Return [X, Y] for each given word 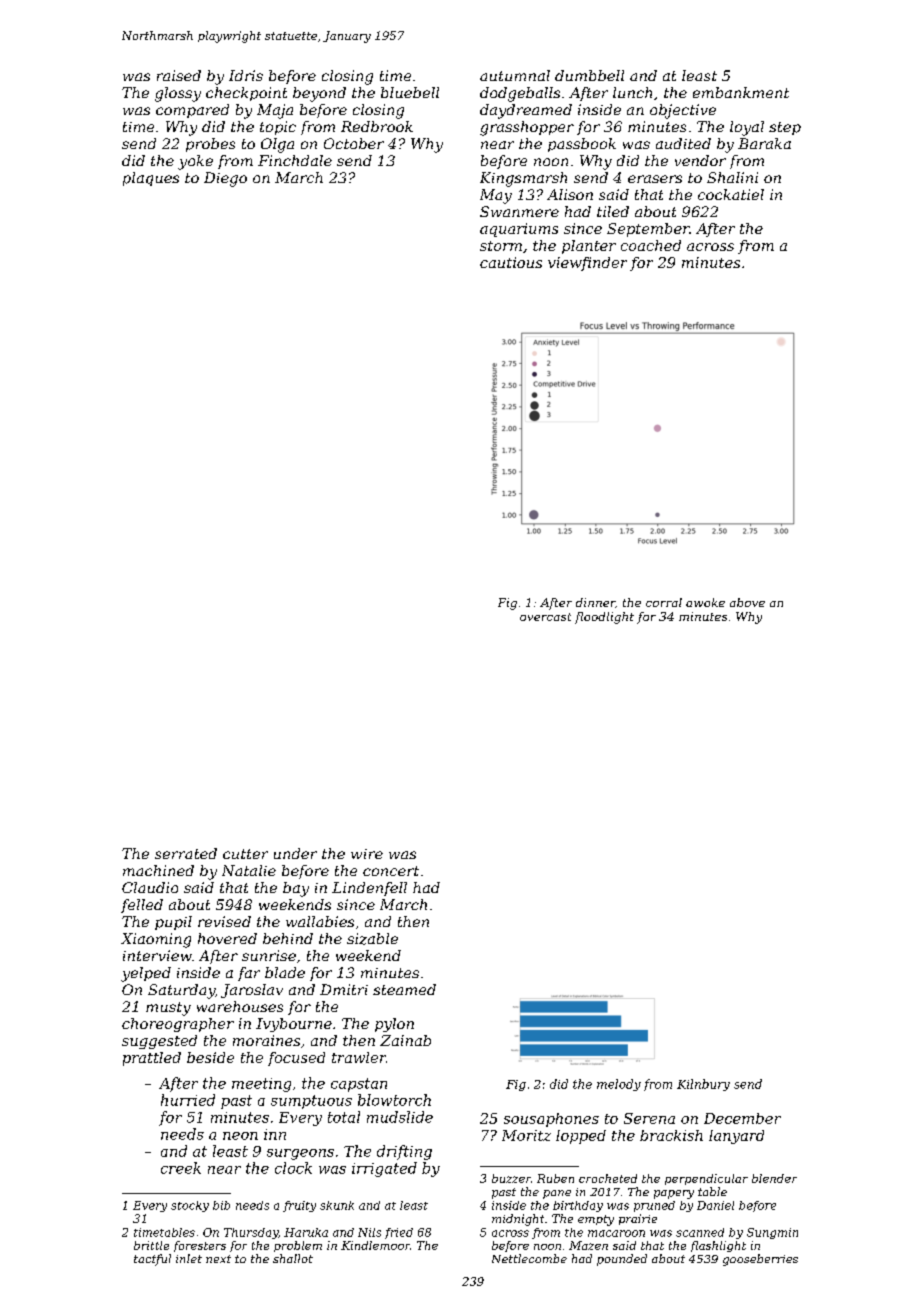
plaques [151, 179]
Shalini [732, 177]
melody [619, 1085]
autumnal [515, 75]
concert [391, 871]
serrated [186, 853]
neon [240, 1136]
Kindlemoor [375, 1245]
